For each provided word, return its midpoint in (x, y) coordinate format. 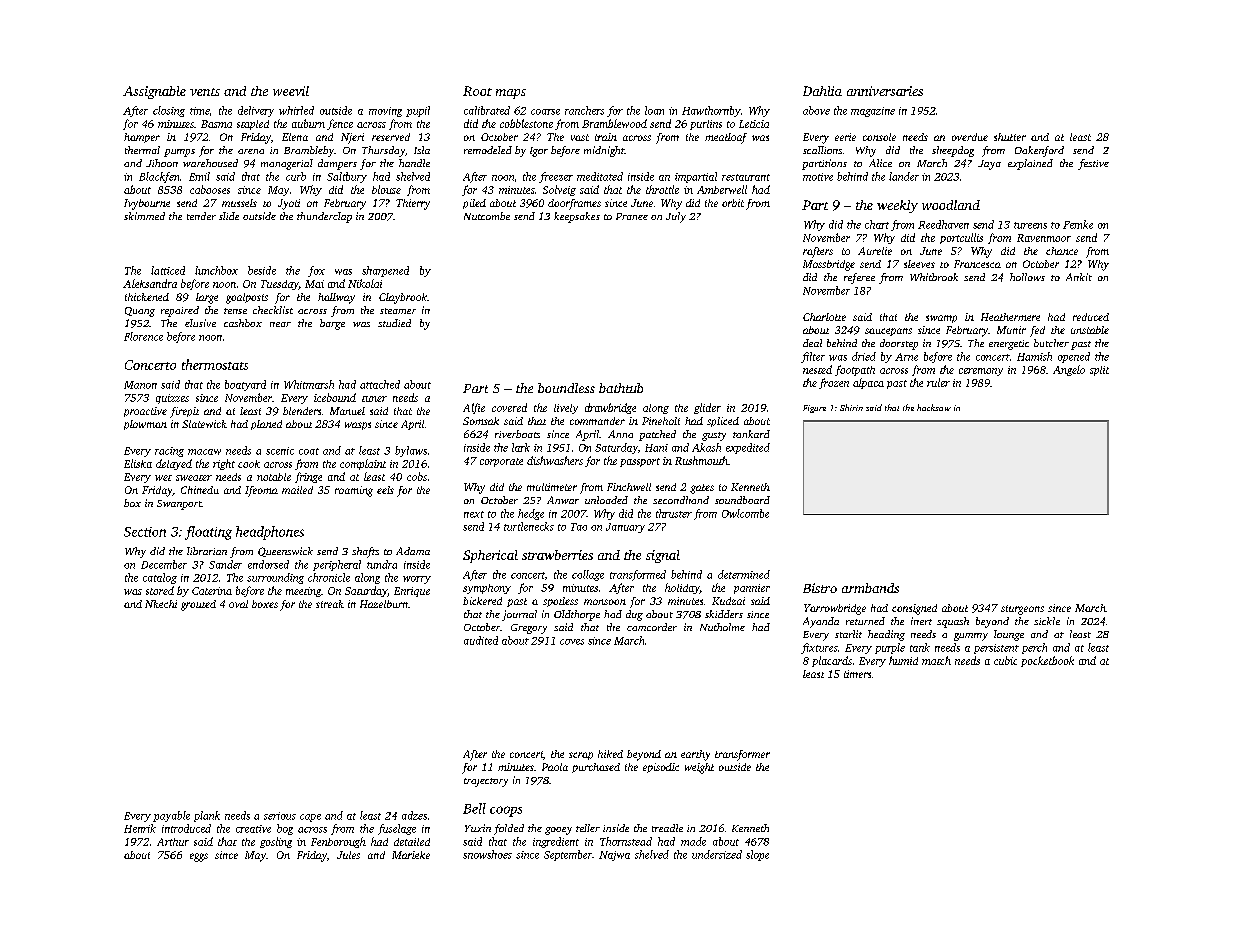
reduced (1091, 317)
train (606, 137)
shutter (1010, 137)
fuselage (397, 829)
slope (757, 855)
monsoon (605, 602)
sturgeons (1022, 610)
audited (481, 640)
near (280, 324)
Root (477, 91)
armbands (870, 588)
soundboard (742, 500)
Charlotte (824, 317)
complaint (363, 464)
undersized (717, 854)
